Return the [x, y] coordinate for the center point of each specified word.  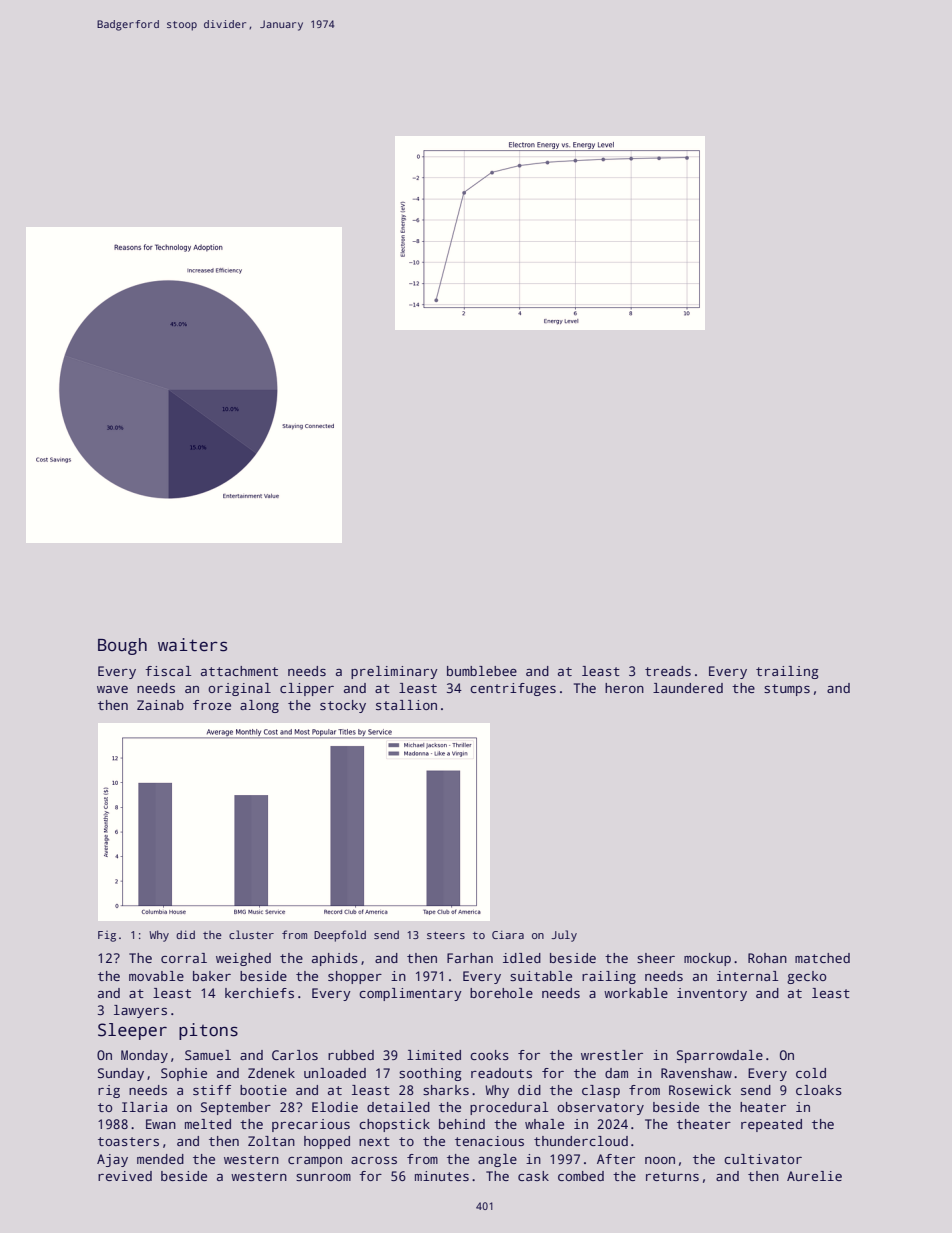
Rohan [767, 958]
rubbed [351, 1055]
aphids [335, 959]
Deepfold [340, 936]
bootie [263, 1090]
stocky [343, 706]
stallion [406, 705]
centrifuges [513, 689]
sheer [656, 958]
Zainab [160, 705]
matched [822, 958]
